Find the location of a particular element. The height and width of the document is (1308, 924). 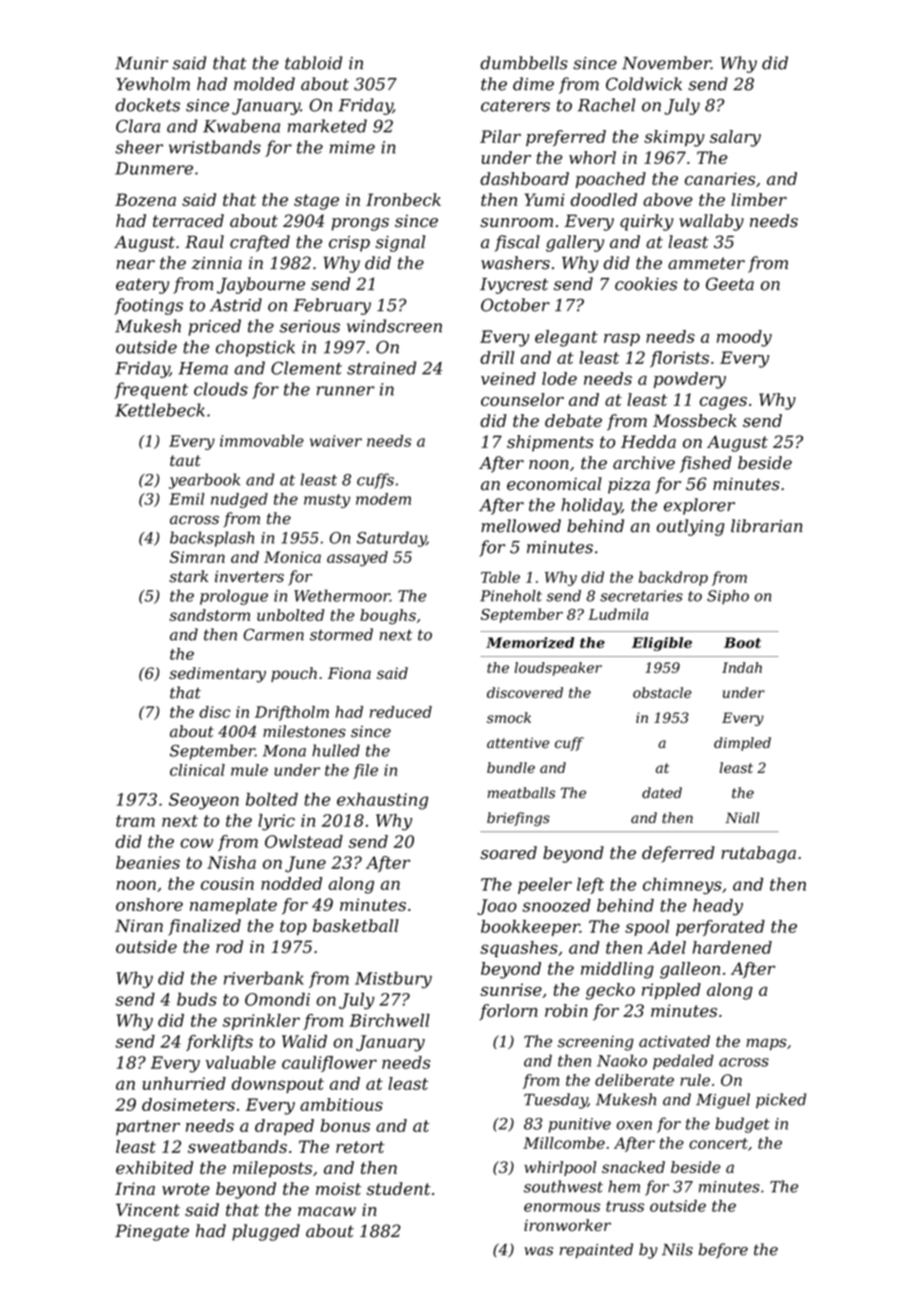

clouds is located at coordinates (221, 389).
